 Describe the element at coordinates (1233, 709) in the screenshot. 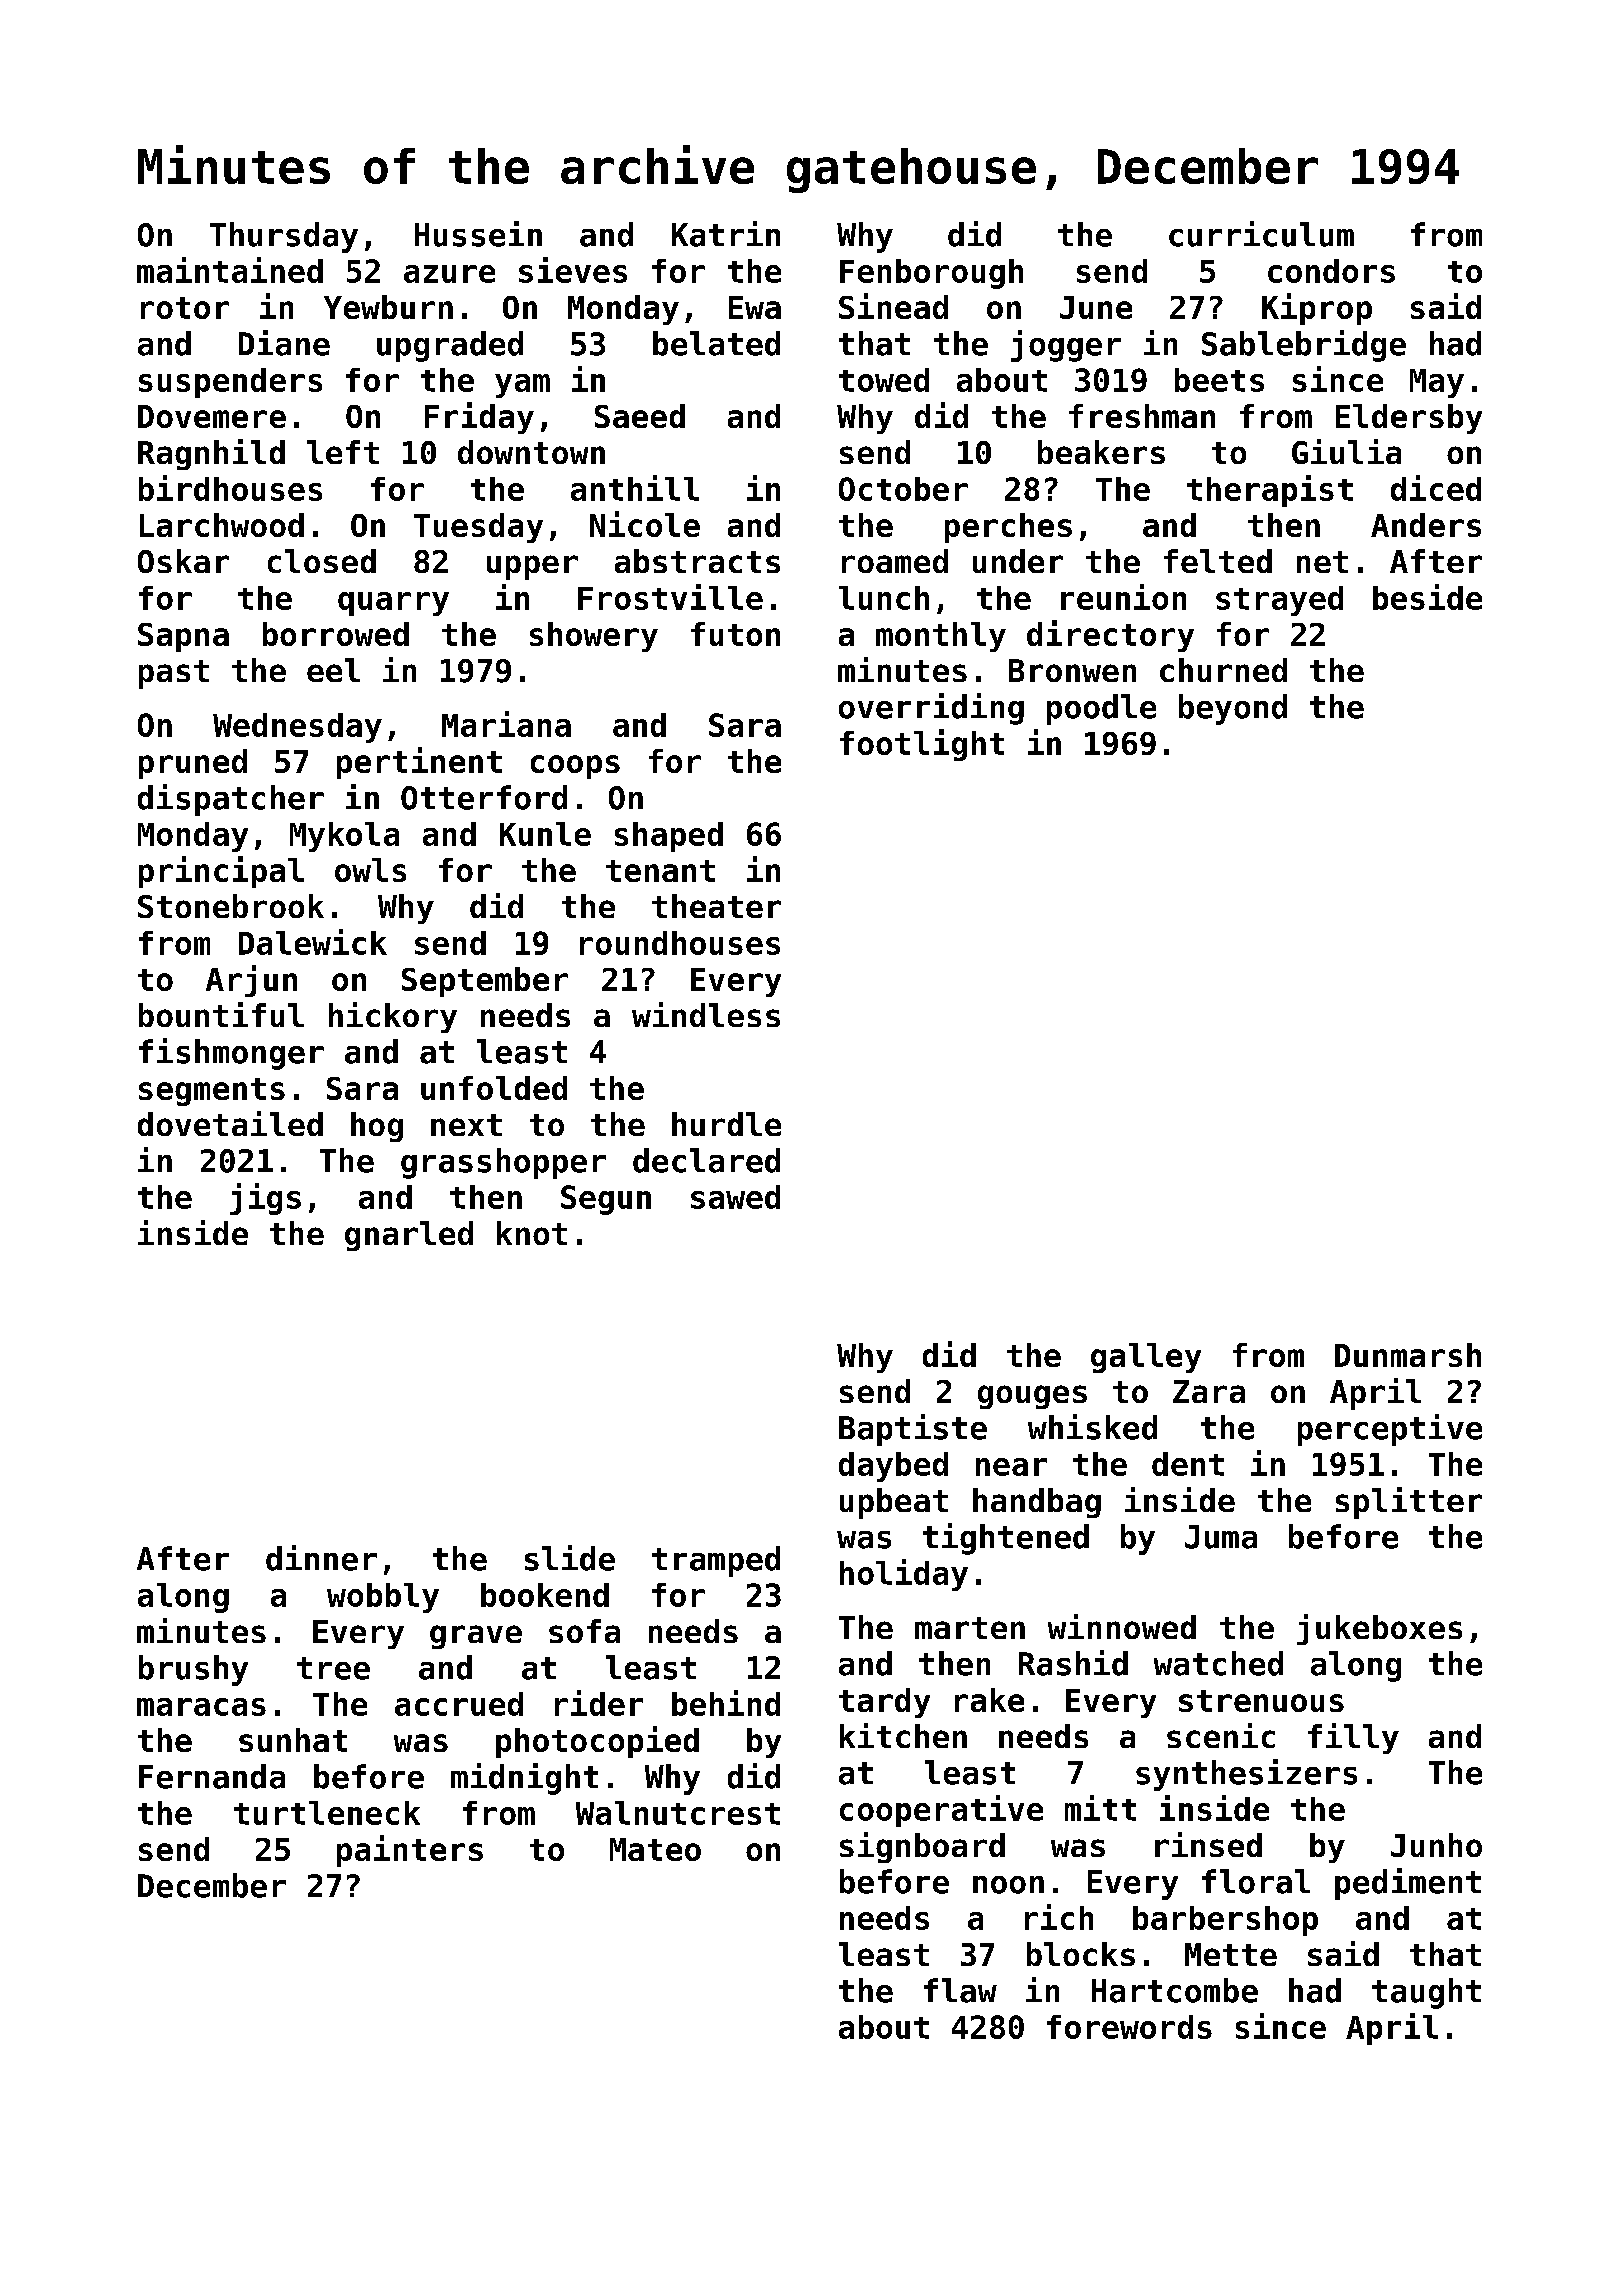

I see `beyond` at that location.
